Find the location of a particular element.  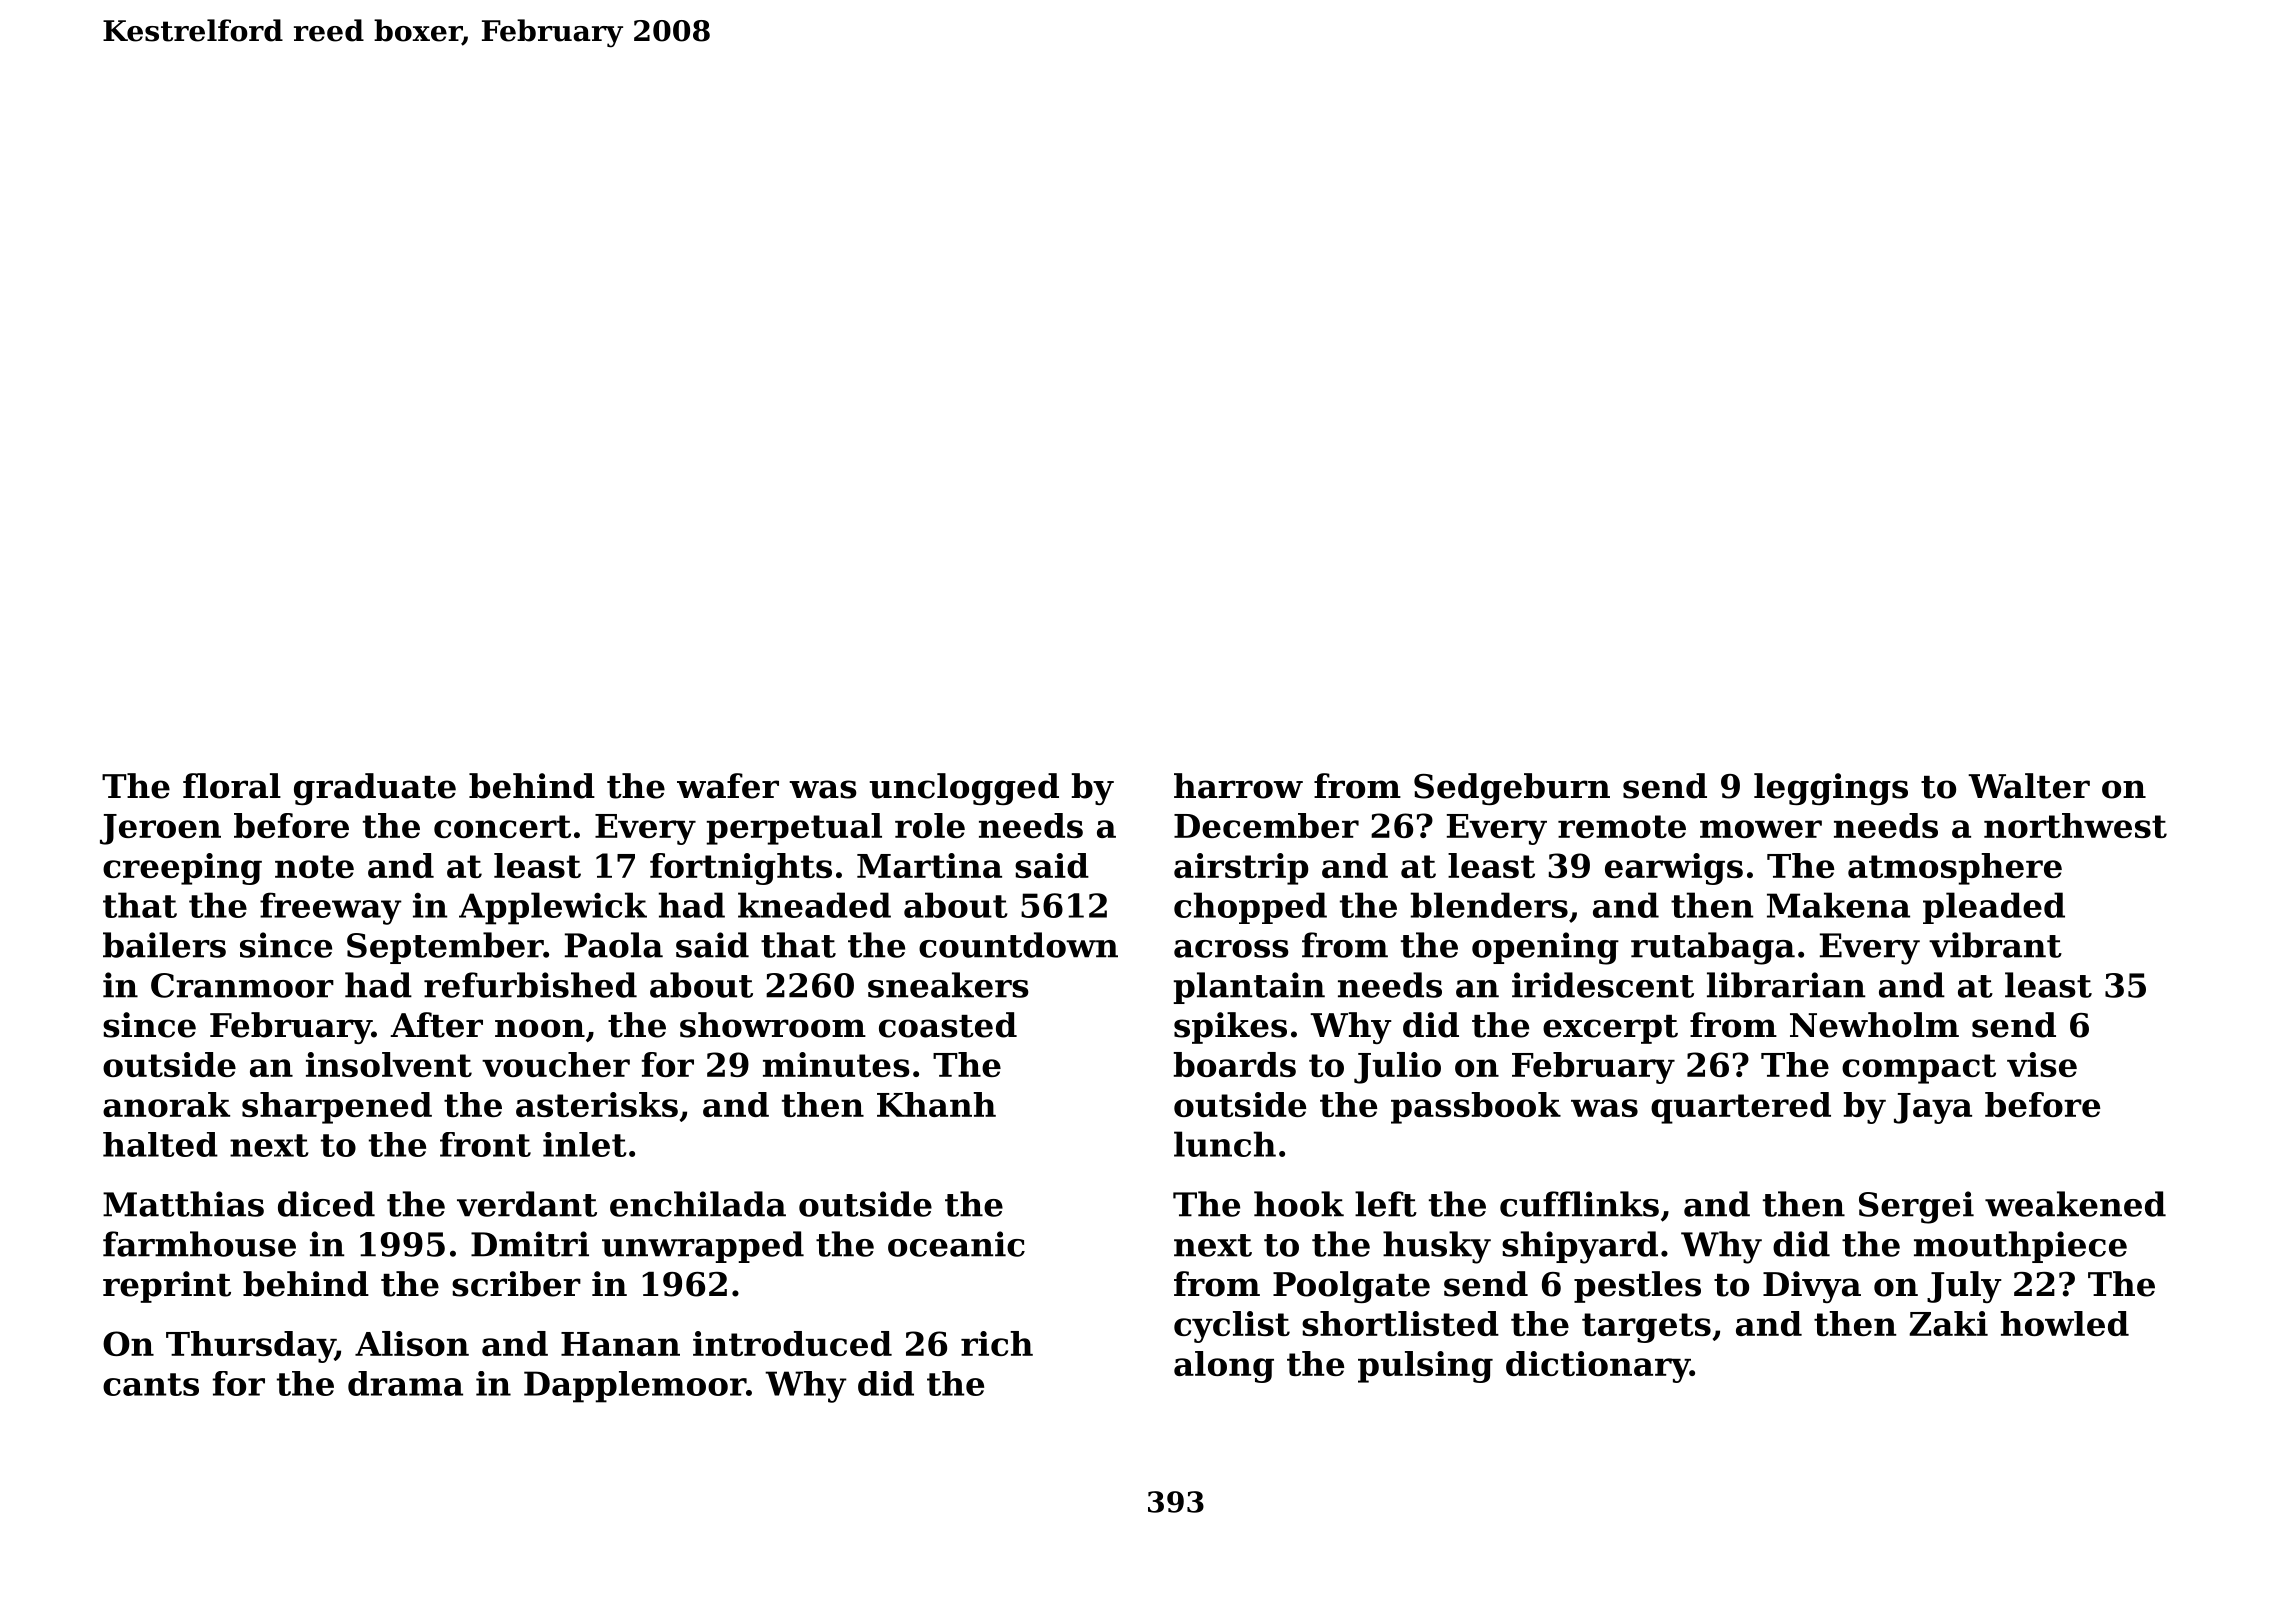

cufflinks is located at coordinates (1579, 1204).
